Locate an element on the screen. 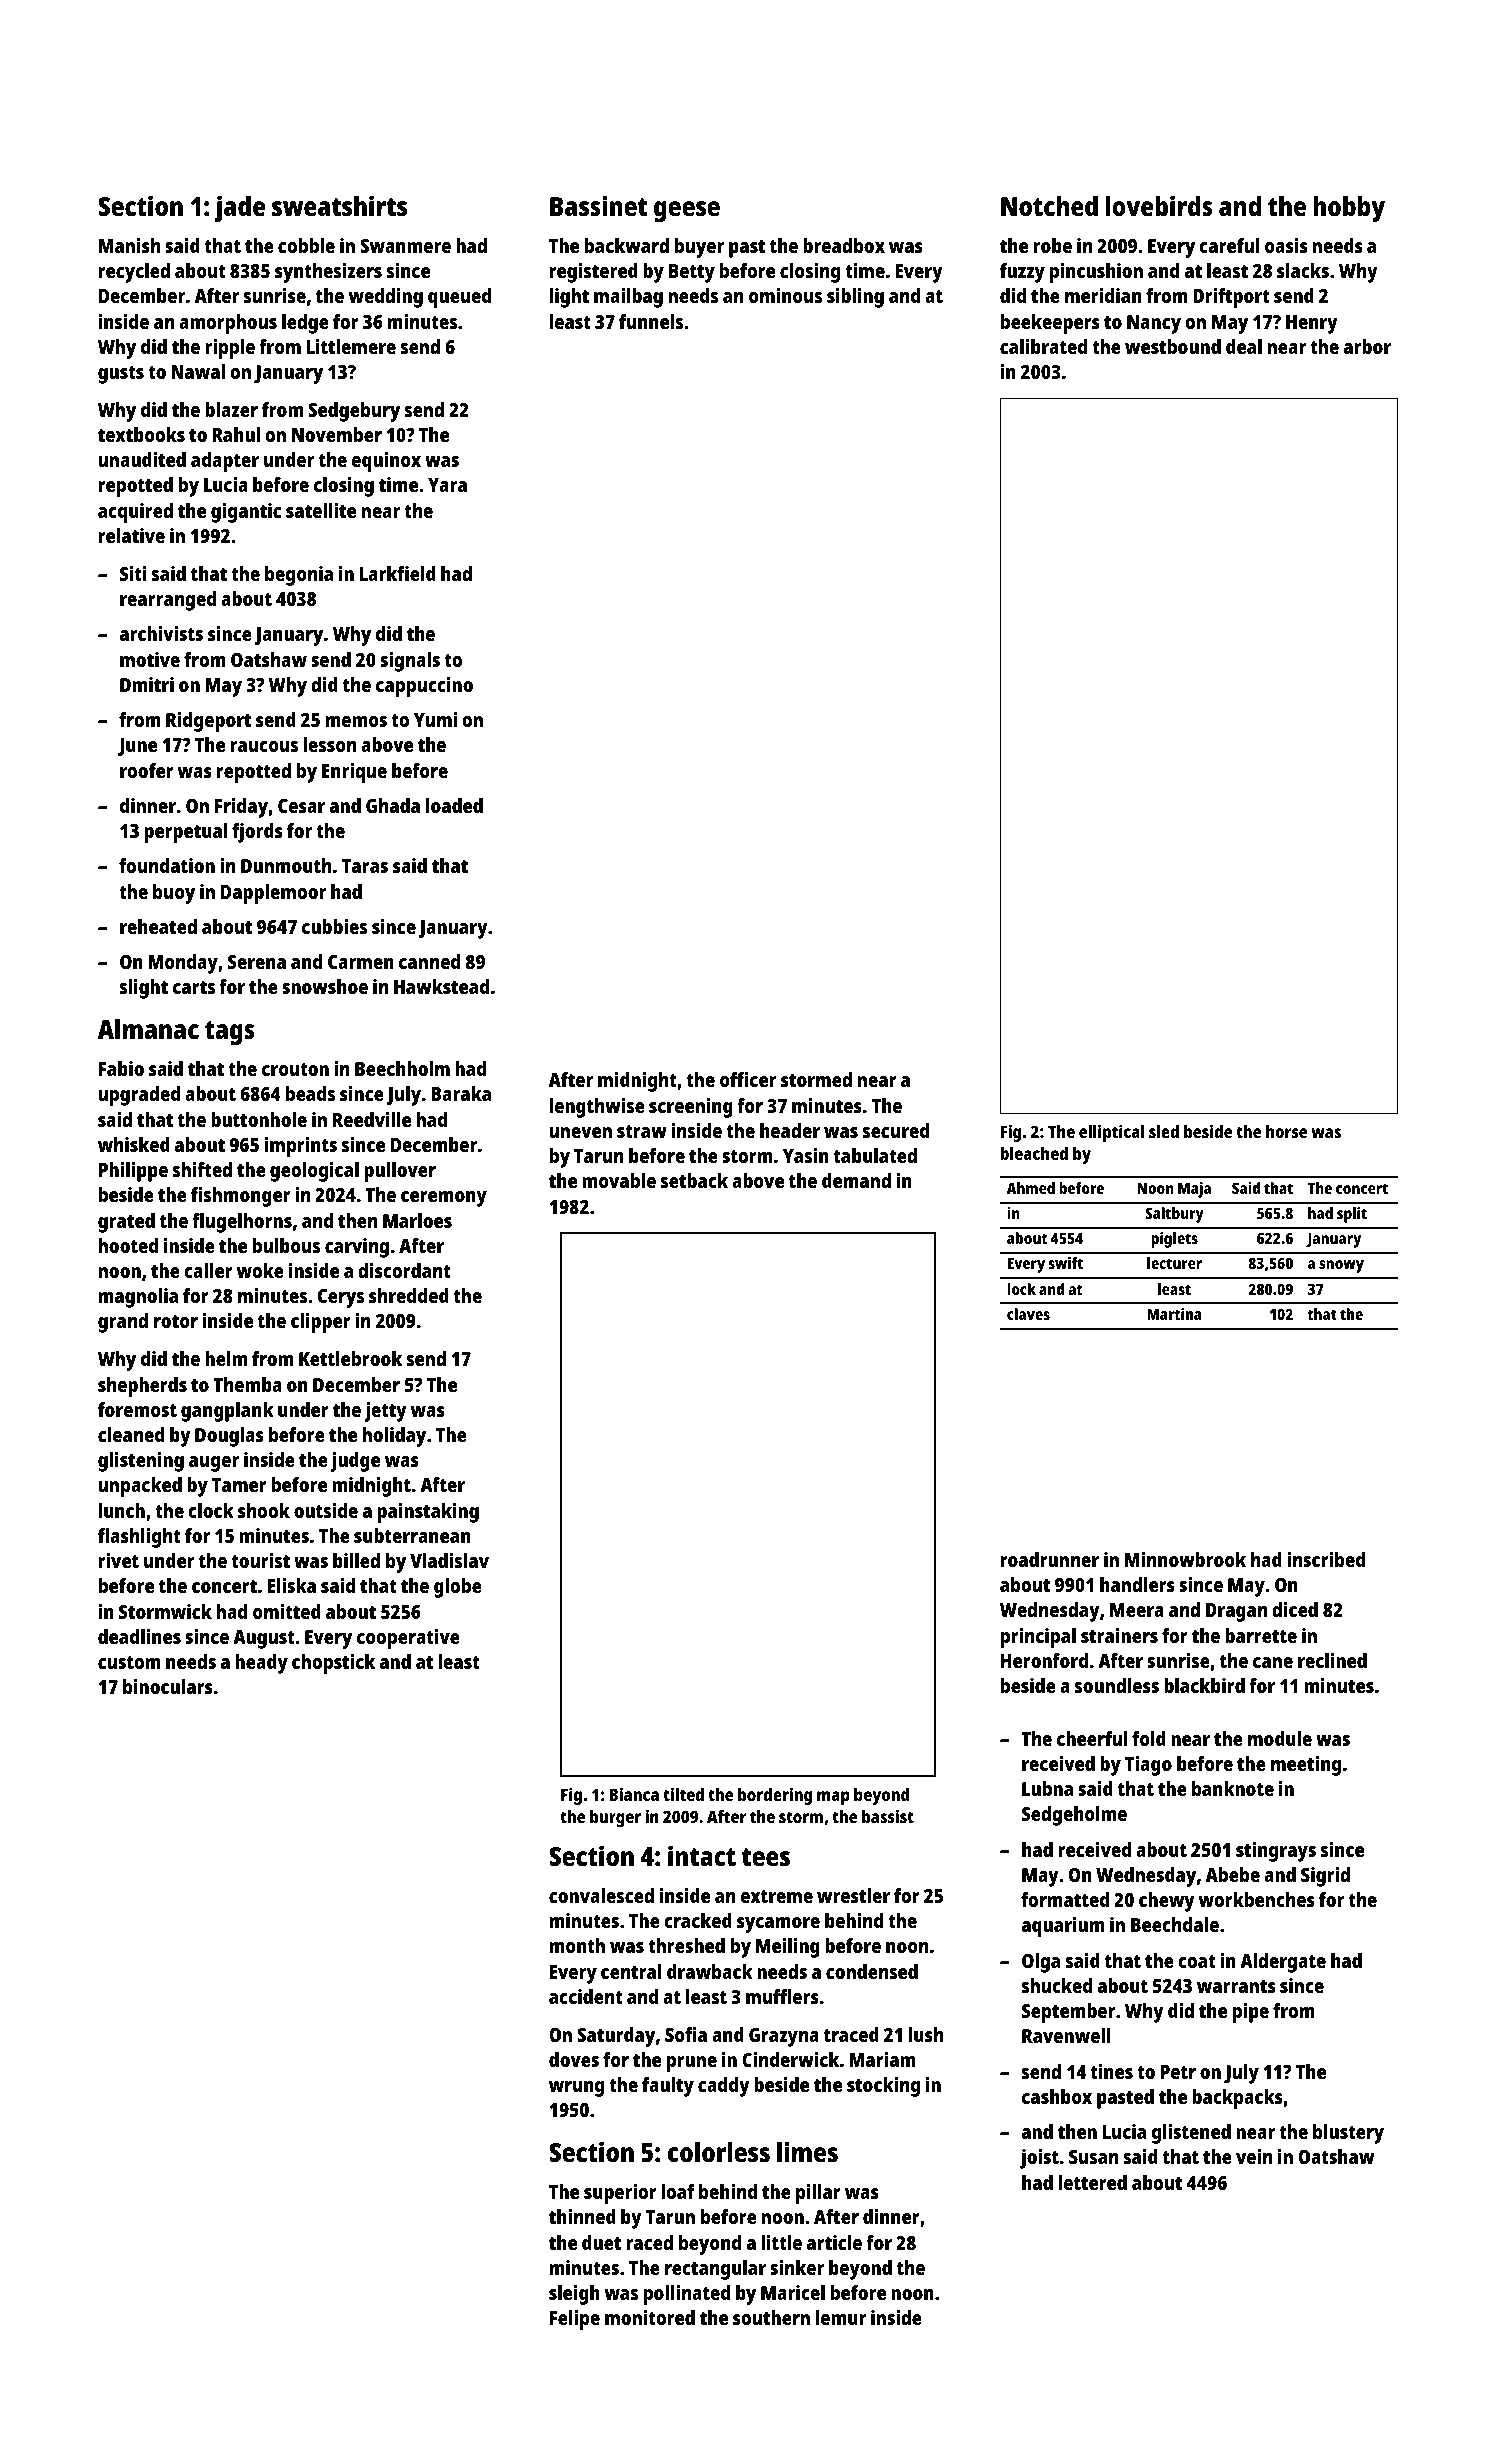  breadbox is located at coordinates (844, 245).
